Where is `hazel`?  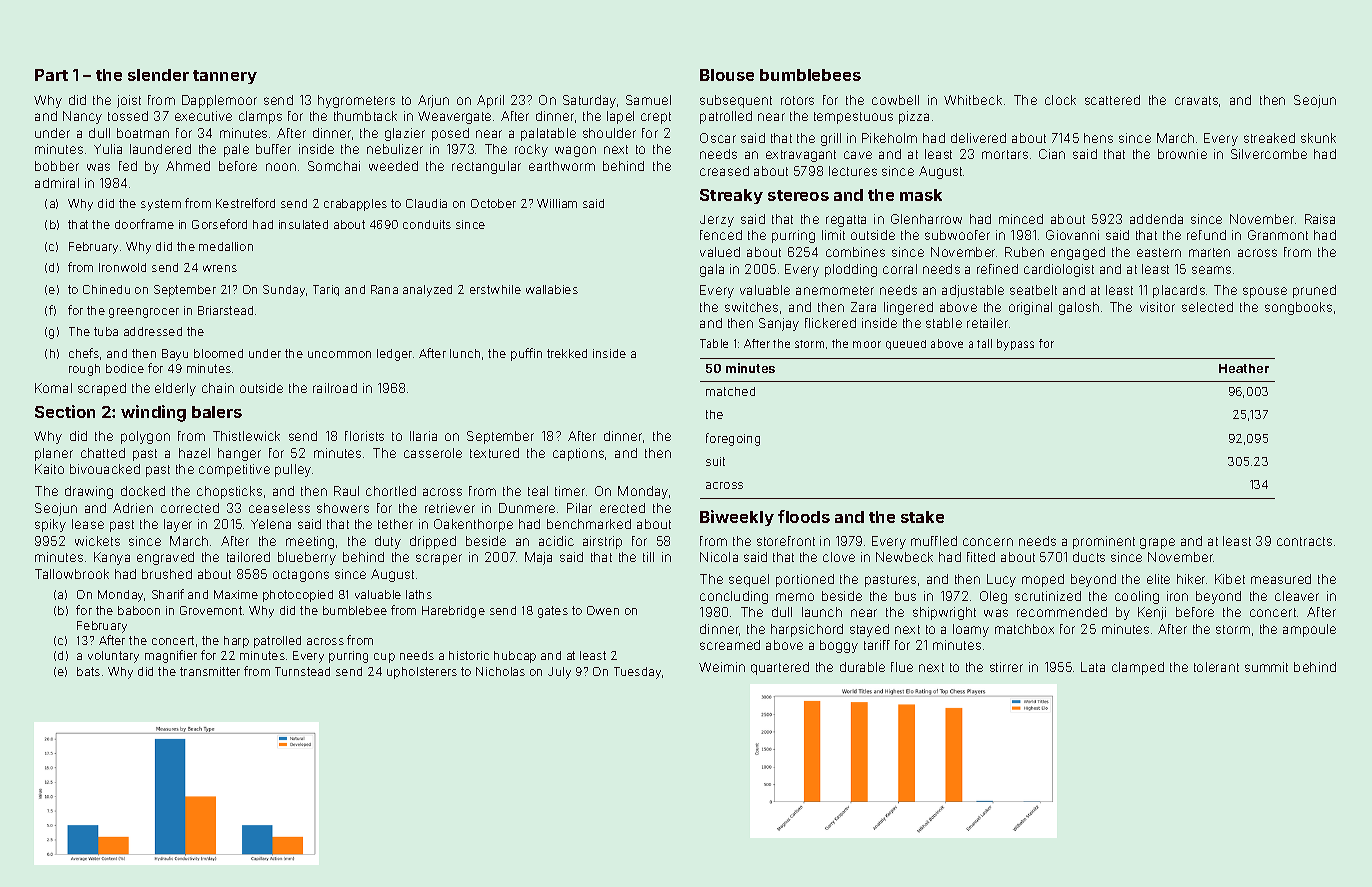
hazel is located at coordinates (194, 453).
